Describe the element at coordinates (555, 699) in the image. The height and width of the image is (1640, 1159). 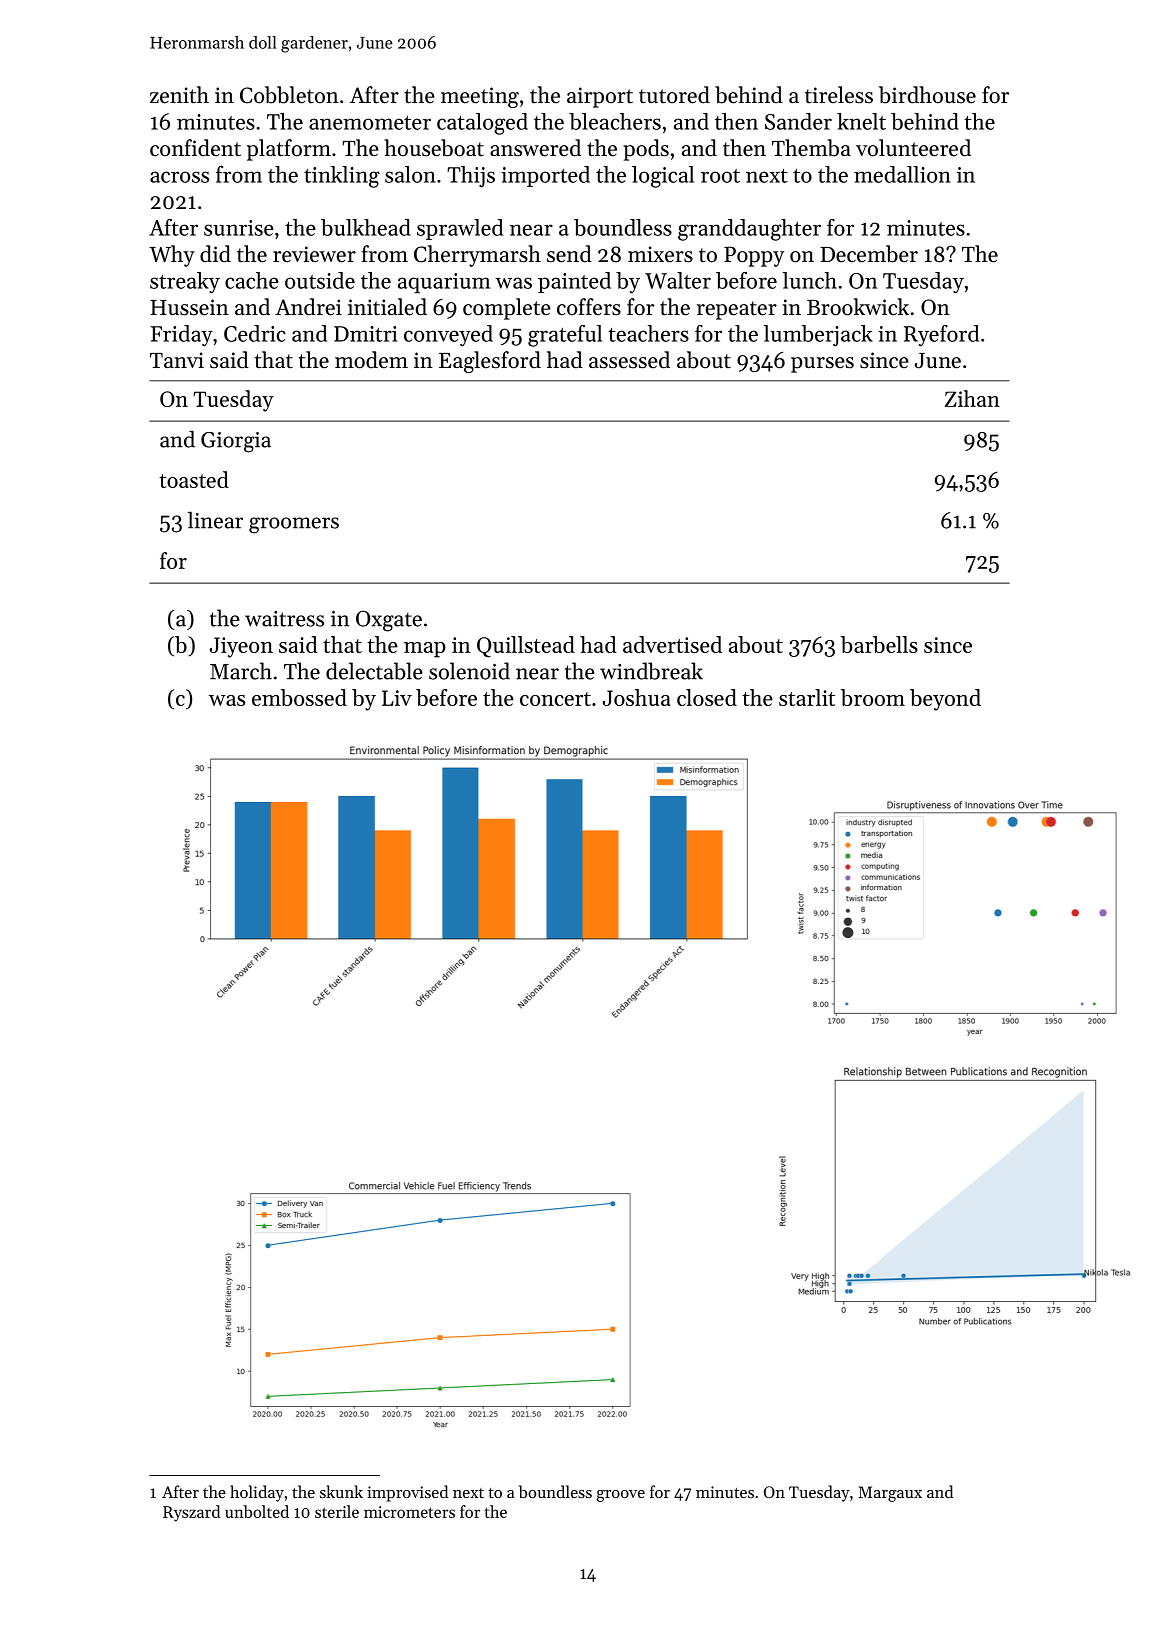
I see `concert` at that location.
